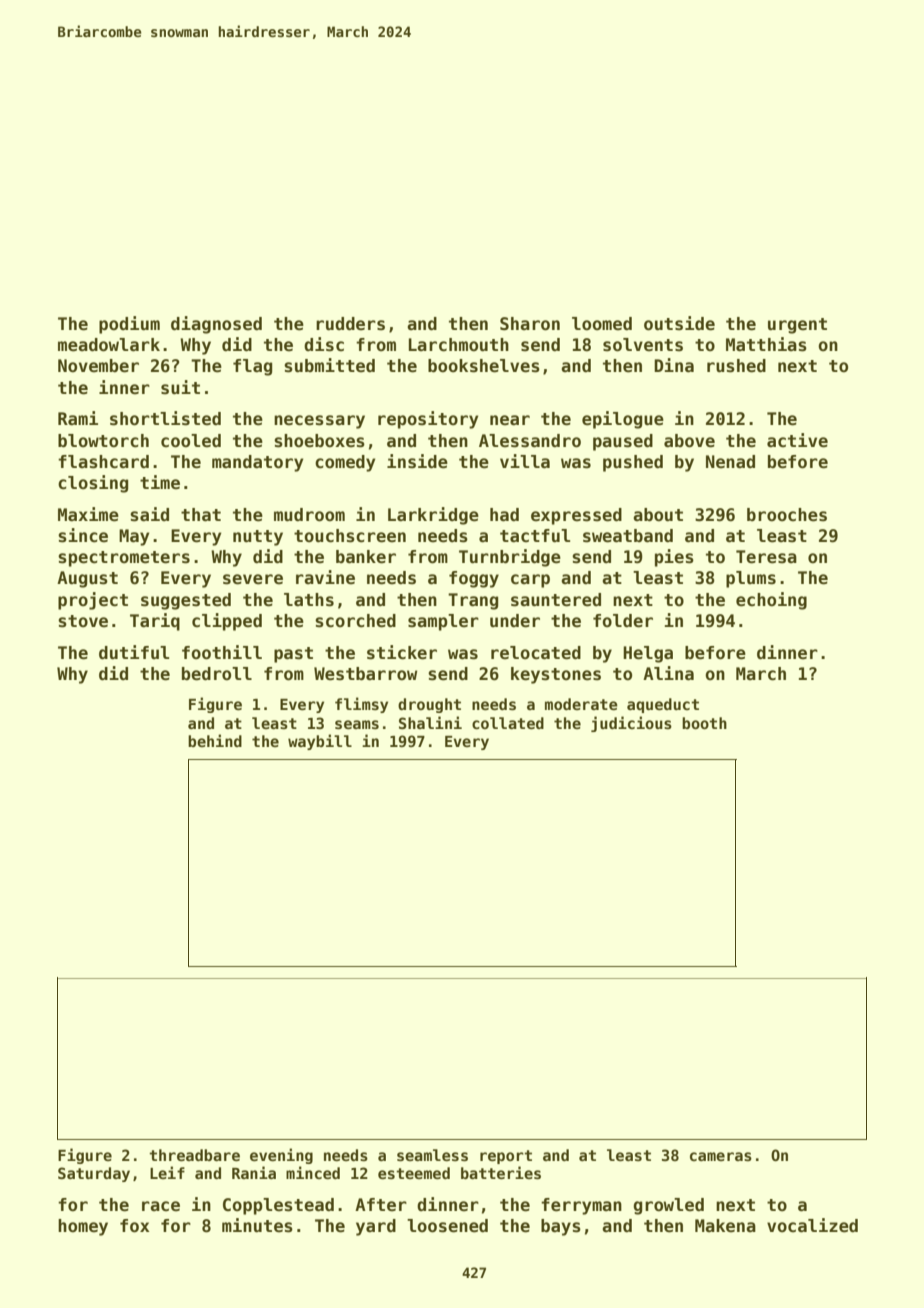 The image size is (924, 1308). What do you see at coordinates (704, 723) in the document?
I see `booth` at bounding box center [704, 723].
